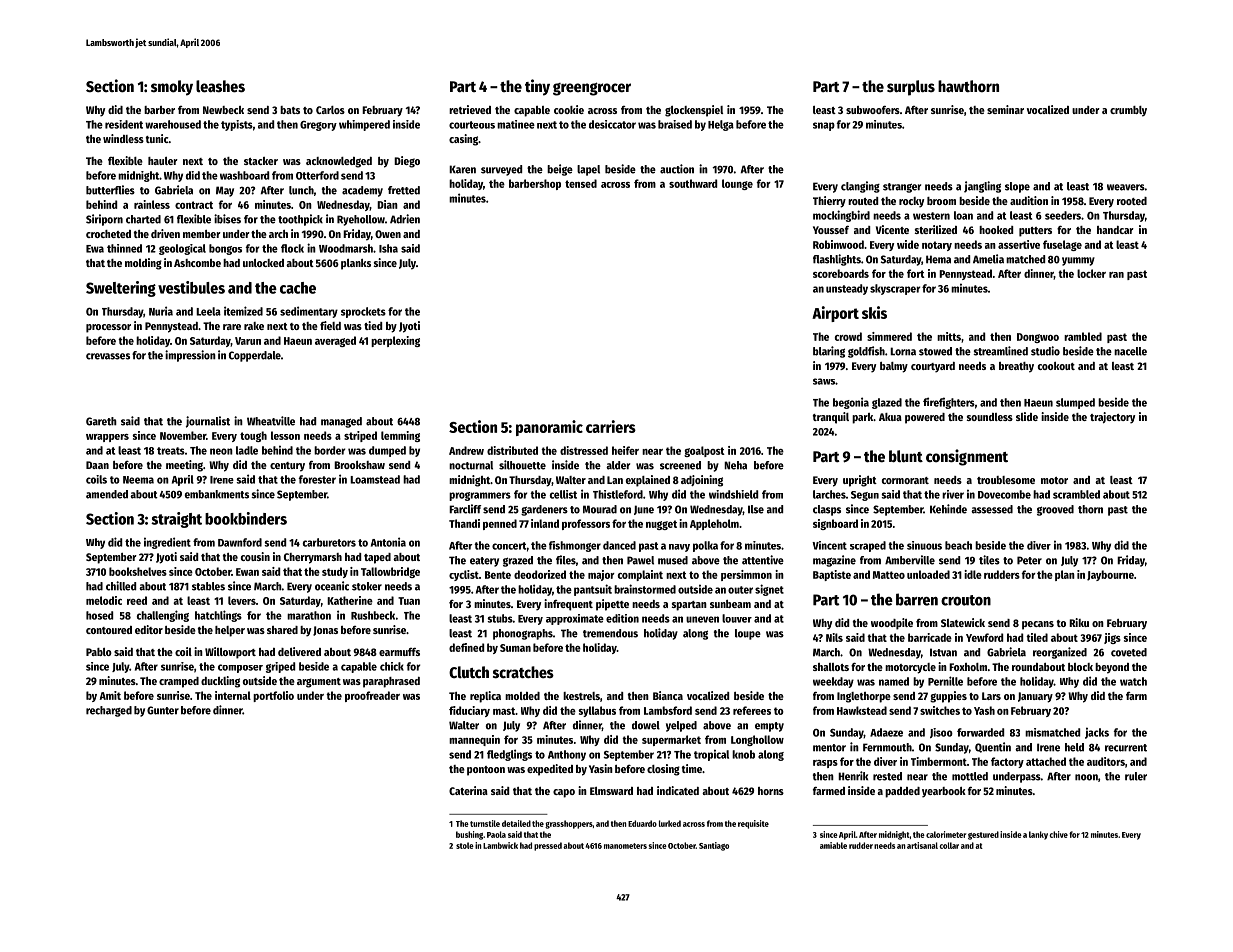 The image size is (1233, 952). Describe the element at coordinates (1132, 201) in the screenshot. I see `rooted` at that location.
